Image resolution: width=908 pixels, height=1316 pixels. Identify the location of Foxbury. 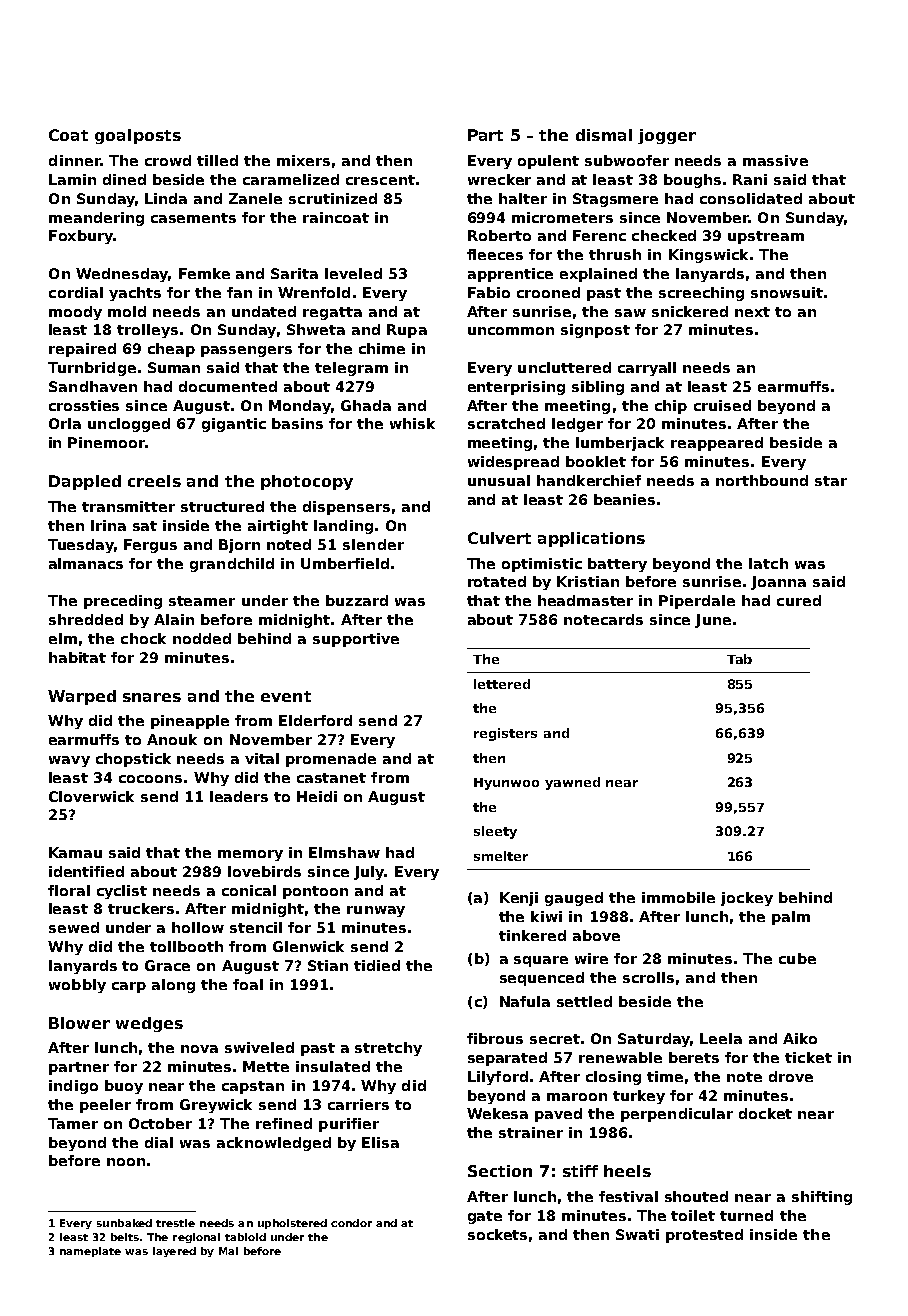
(81, 237).
